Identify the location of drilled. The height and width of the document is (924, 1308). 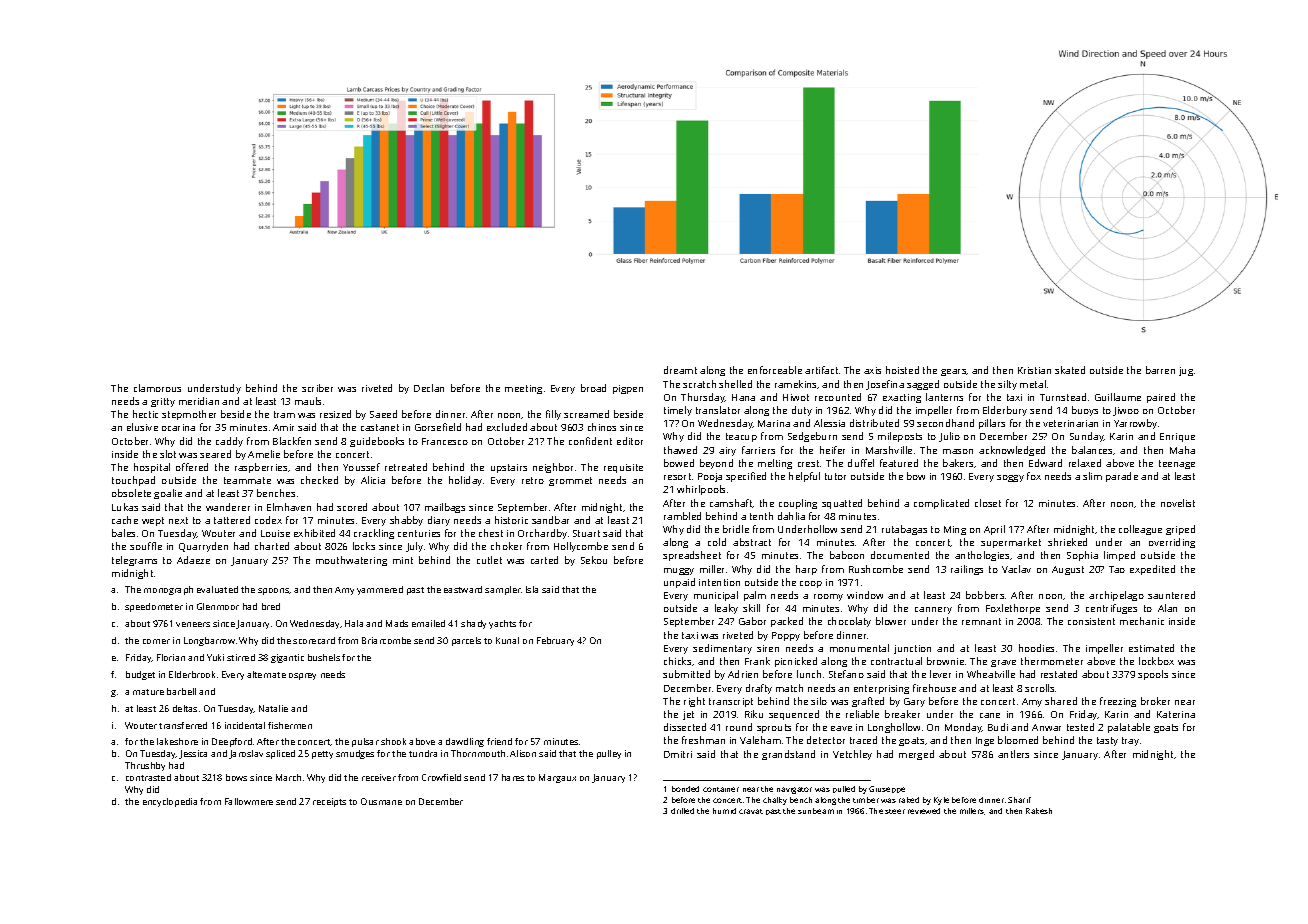
(682, 811).
